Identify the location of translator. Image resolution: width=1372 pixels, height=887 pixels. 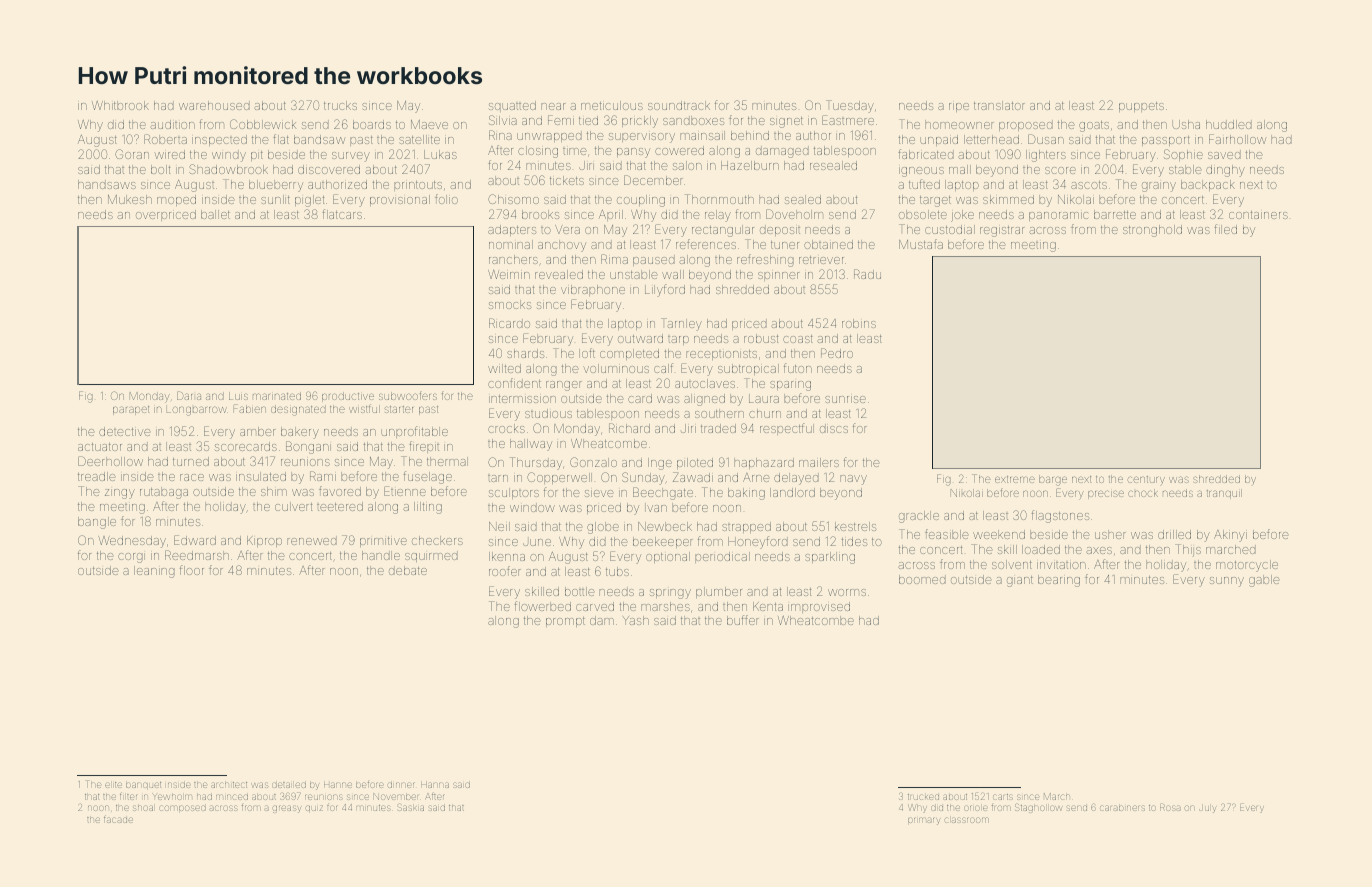
(999, 105).
